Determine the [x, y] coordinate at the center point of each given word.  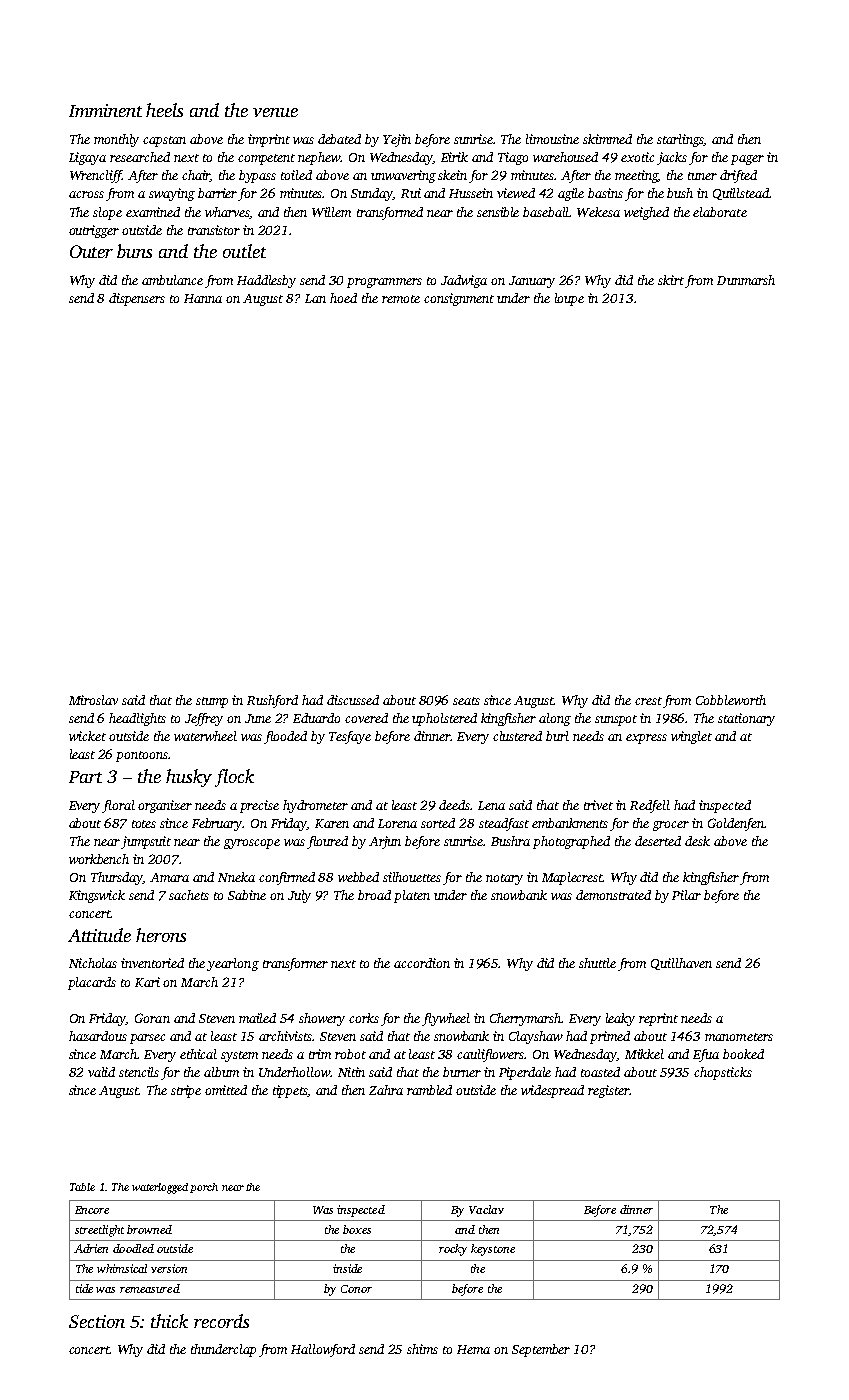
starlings [680, 140]
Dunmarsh [746, 280]
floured [327, 842]
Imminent [105, 110]
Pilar [686, 895]
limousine [552, 139]
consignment [459, 299]
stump [212, 702]
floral [118, 806]
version [169, 1268]
